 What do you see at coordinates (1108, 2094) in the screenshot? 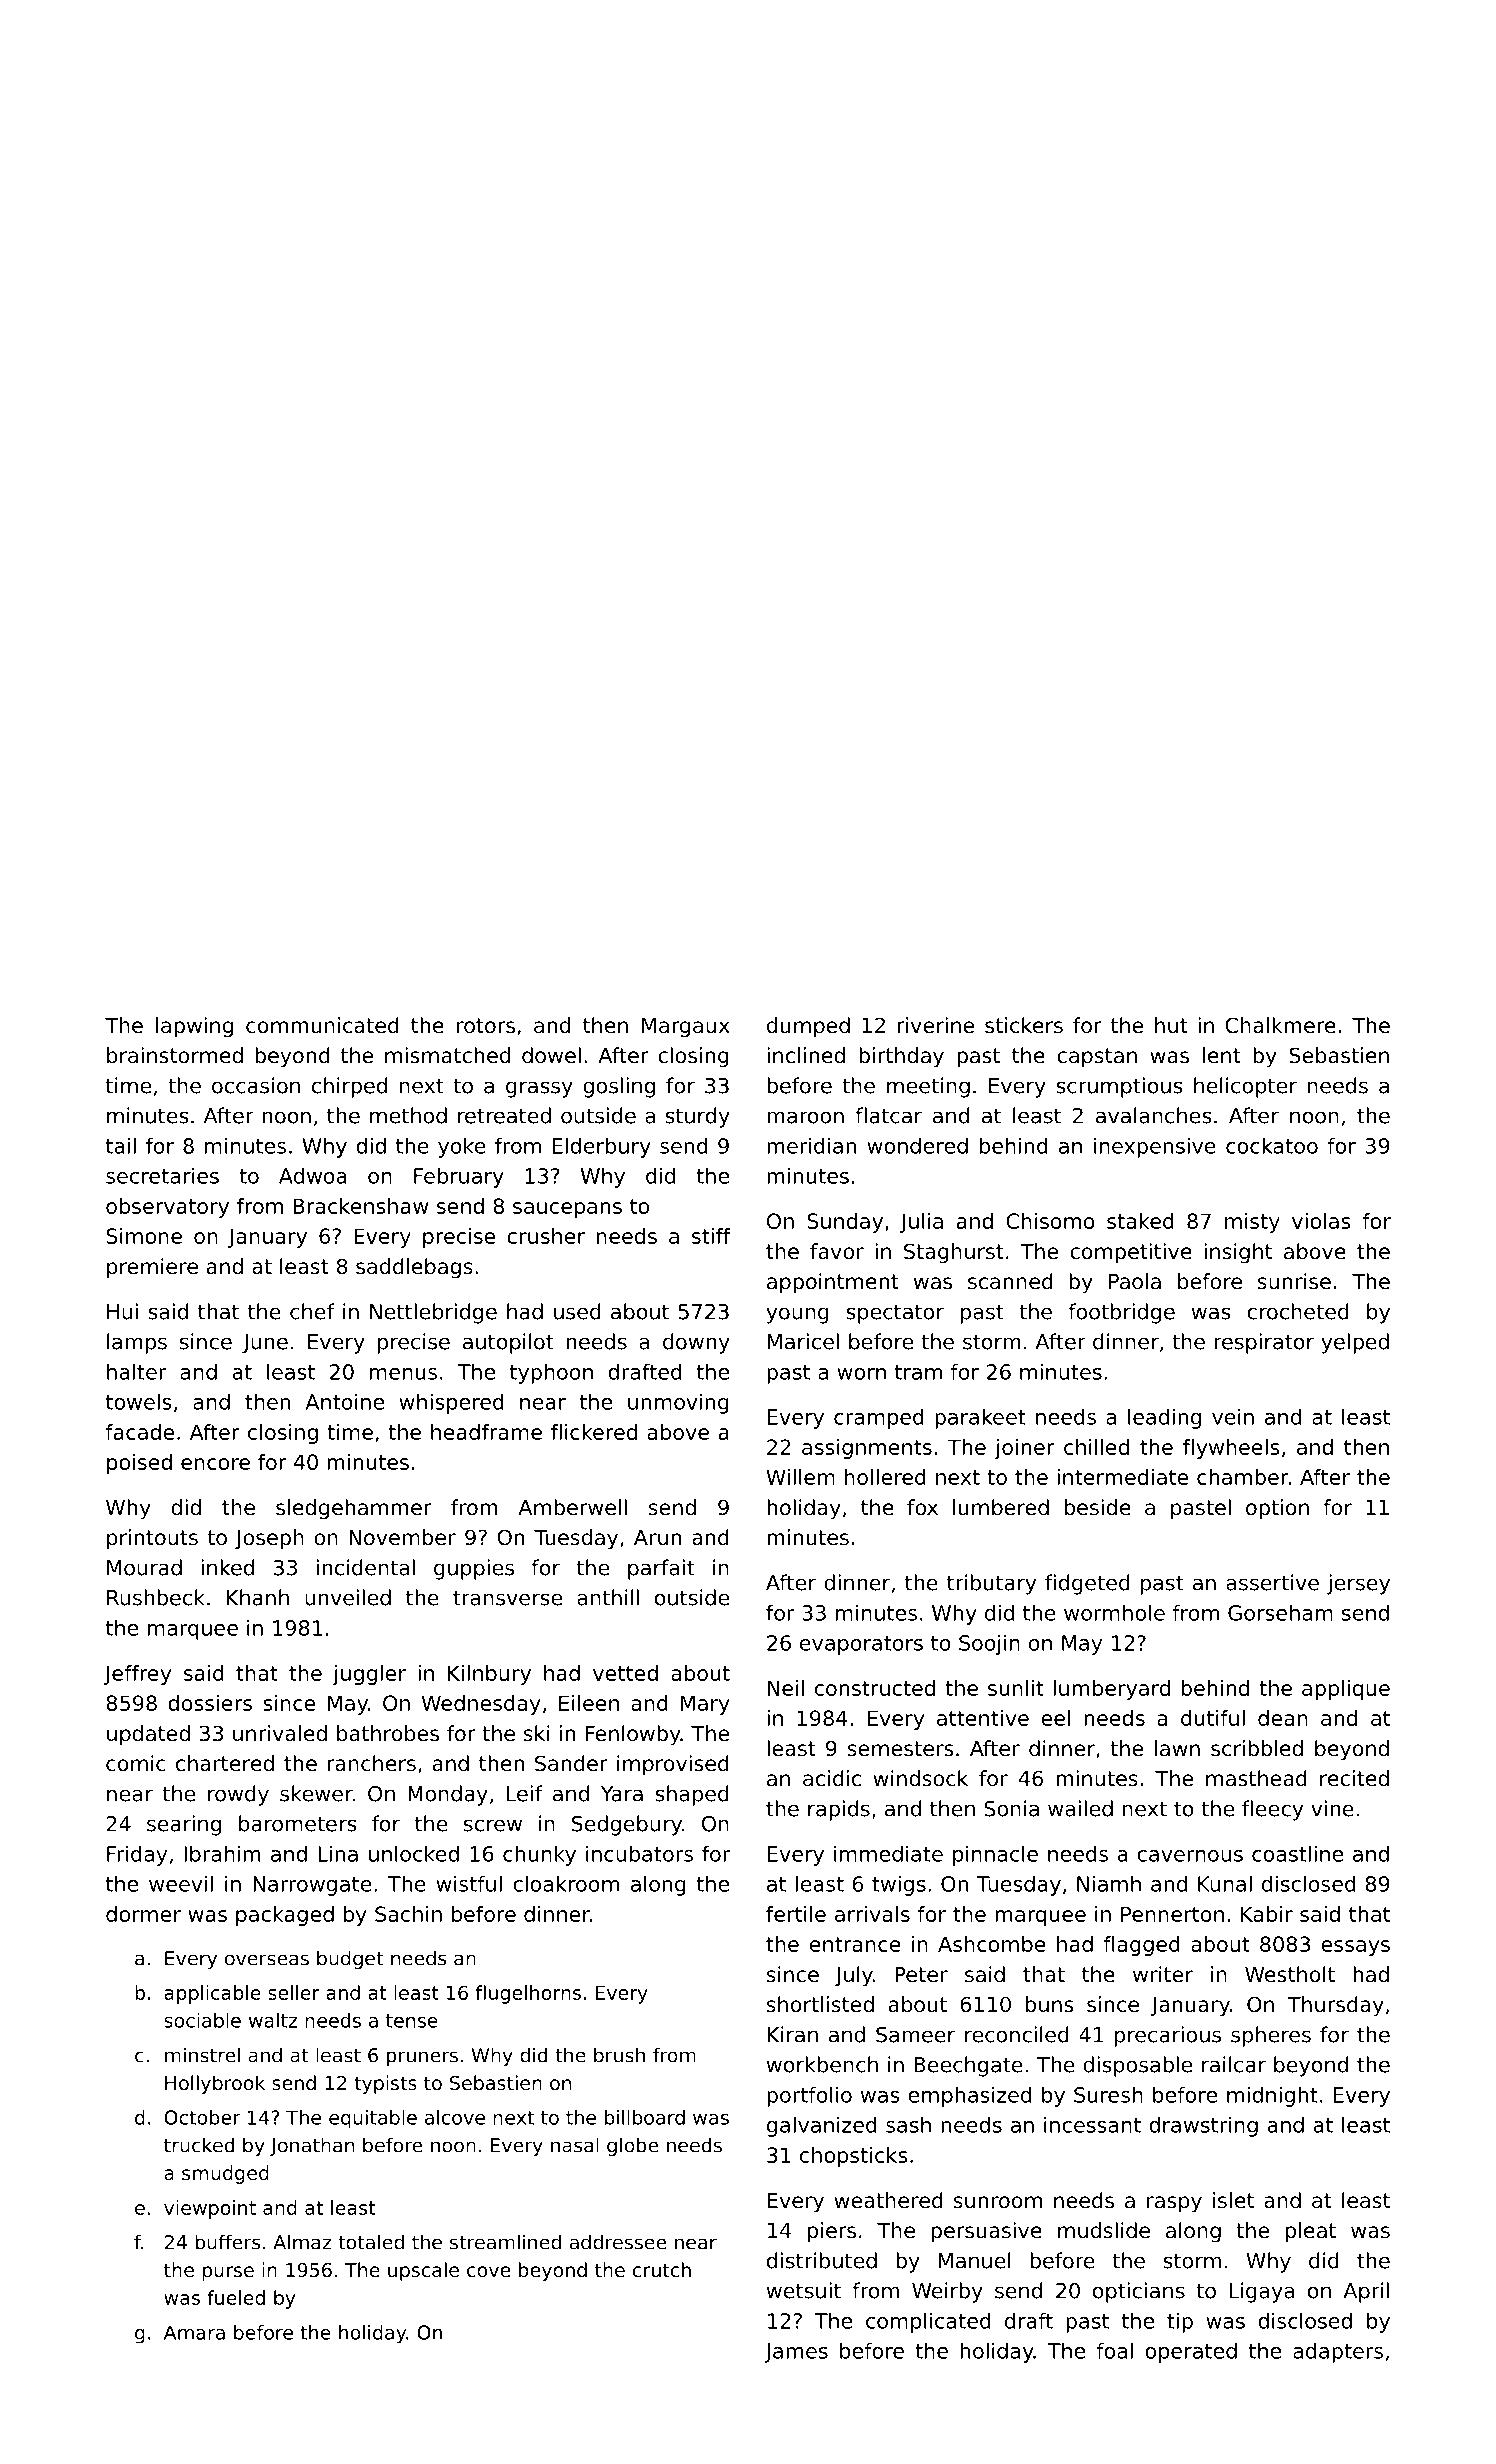
I see `Suresh` at bounding box center [1108, 2094].
